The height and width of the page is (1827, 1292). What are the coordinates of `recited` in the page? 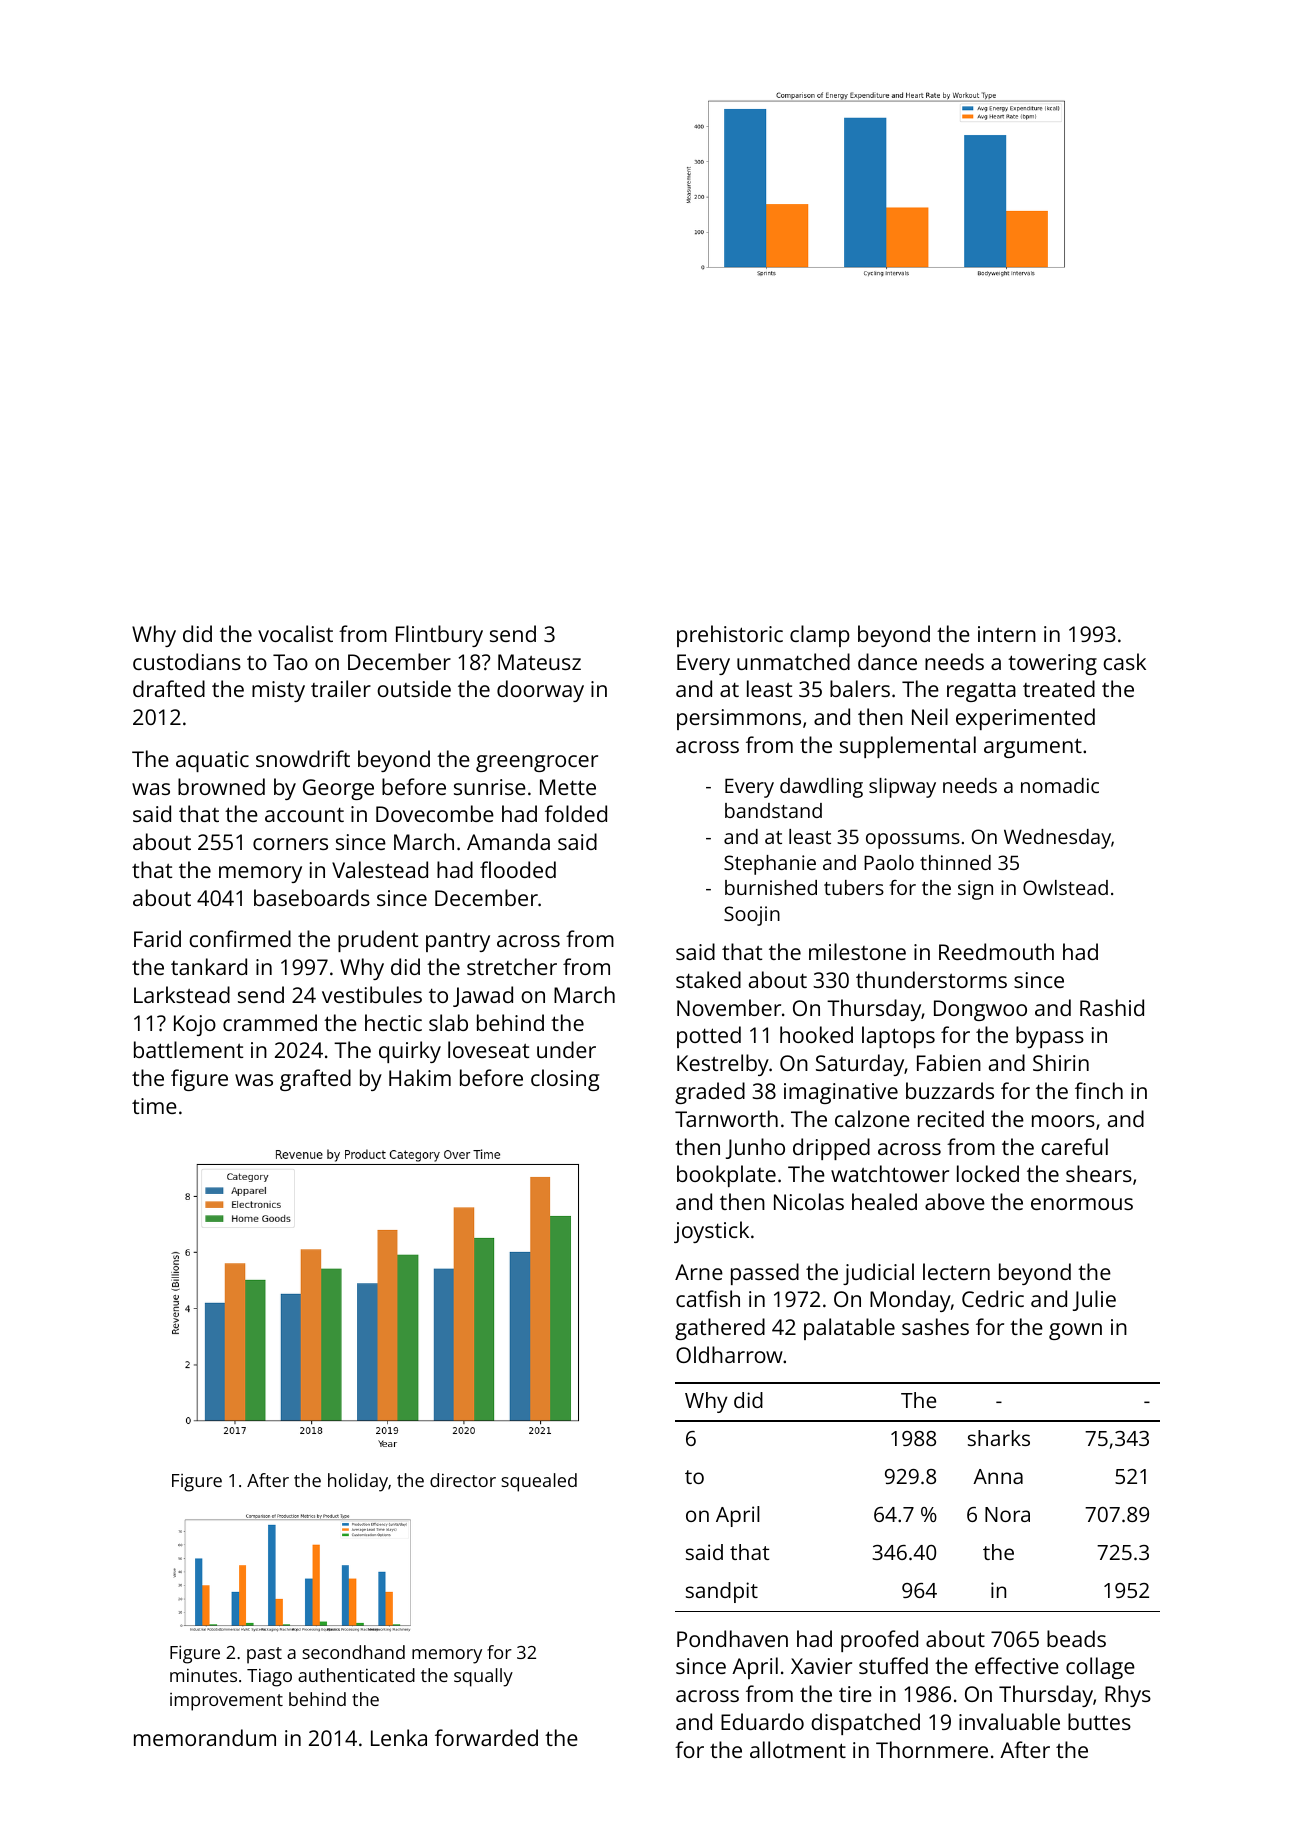 It's located at (951, 1118).
